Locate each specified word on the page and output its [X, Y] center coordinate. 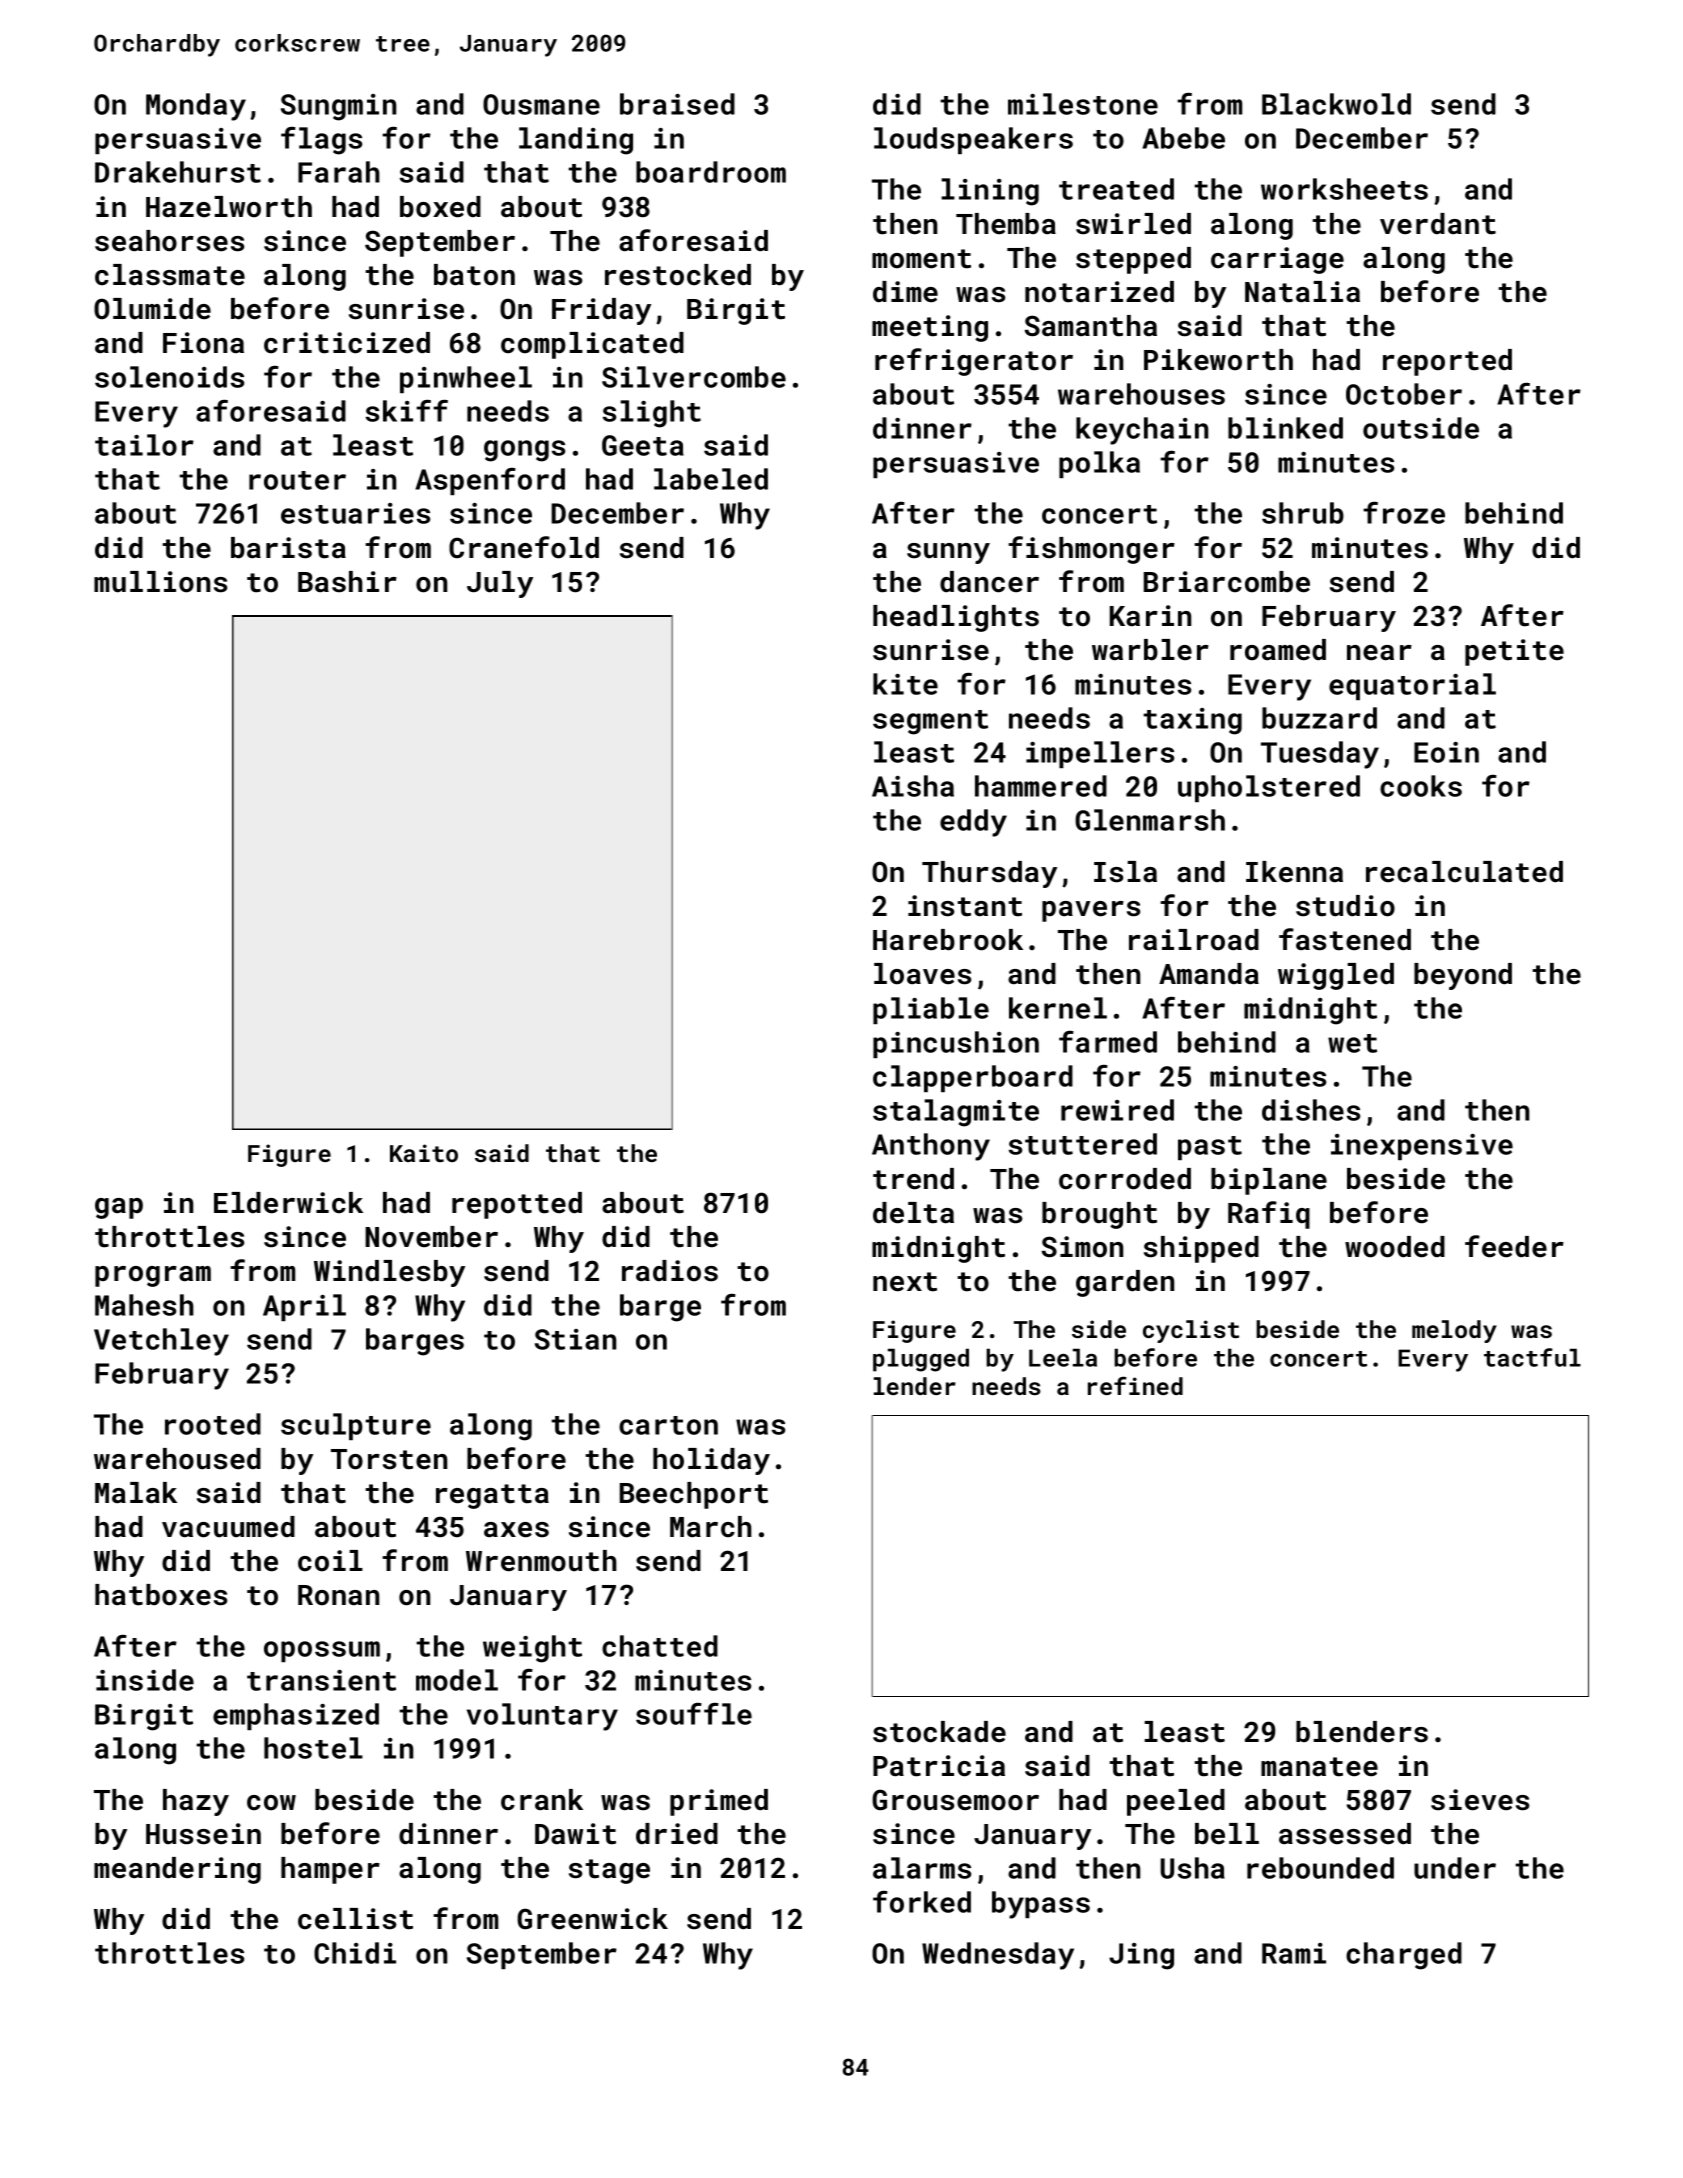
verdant [1438, 224]
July [500, 584]
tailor [144, 445]
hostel [313, 1748]
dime [905, 292]
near [1379, 653]
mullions [160, 582]
